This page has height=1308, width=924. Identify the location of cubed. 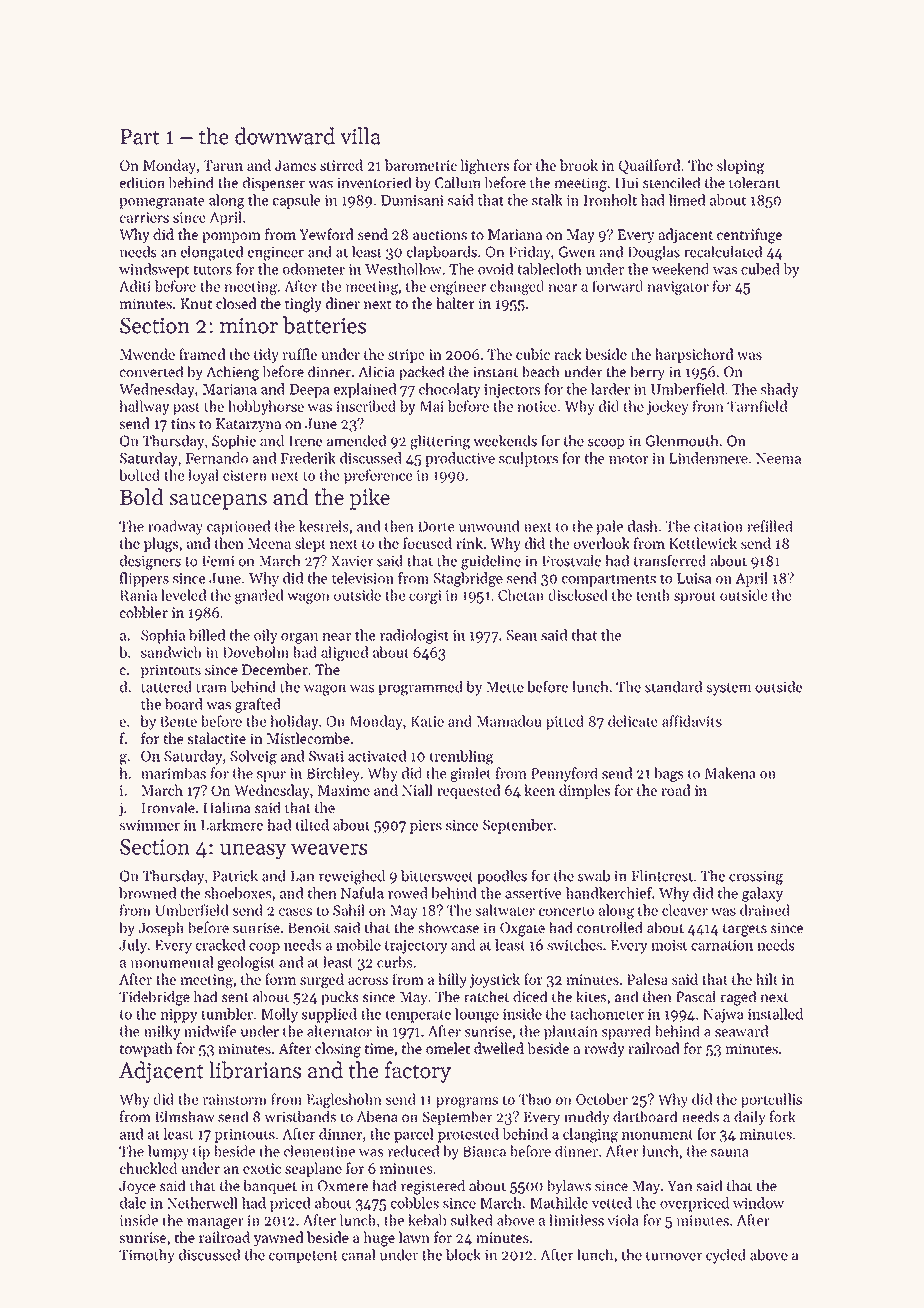
(760, 269).
